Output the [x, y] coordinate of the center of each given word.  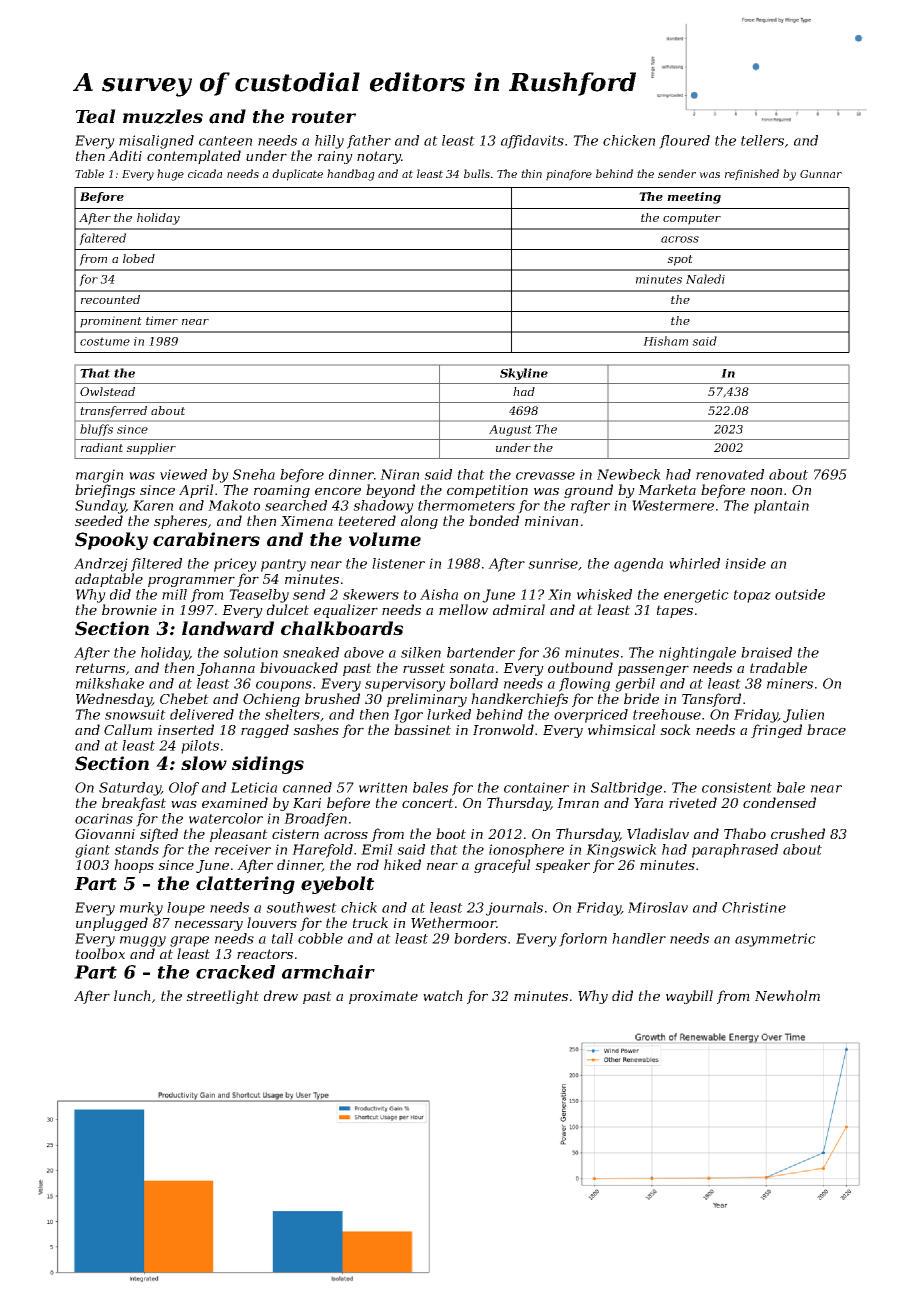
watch [443, 995]
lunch [132, 995]
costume [105, 341]
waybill [689, 997]
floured [684, 142]
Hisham [665, 341]
